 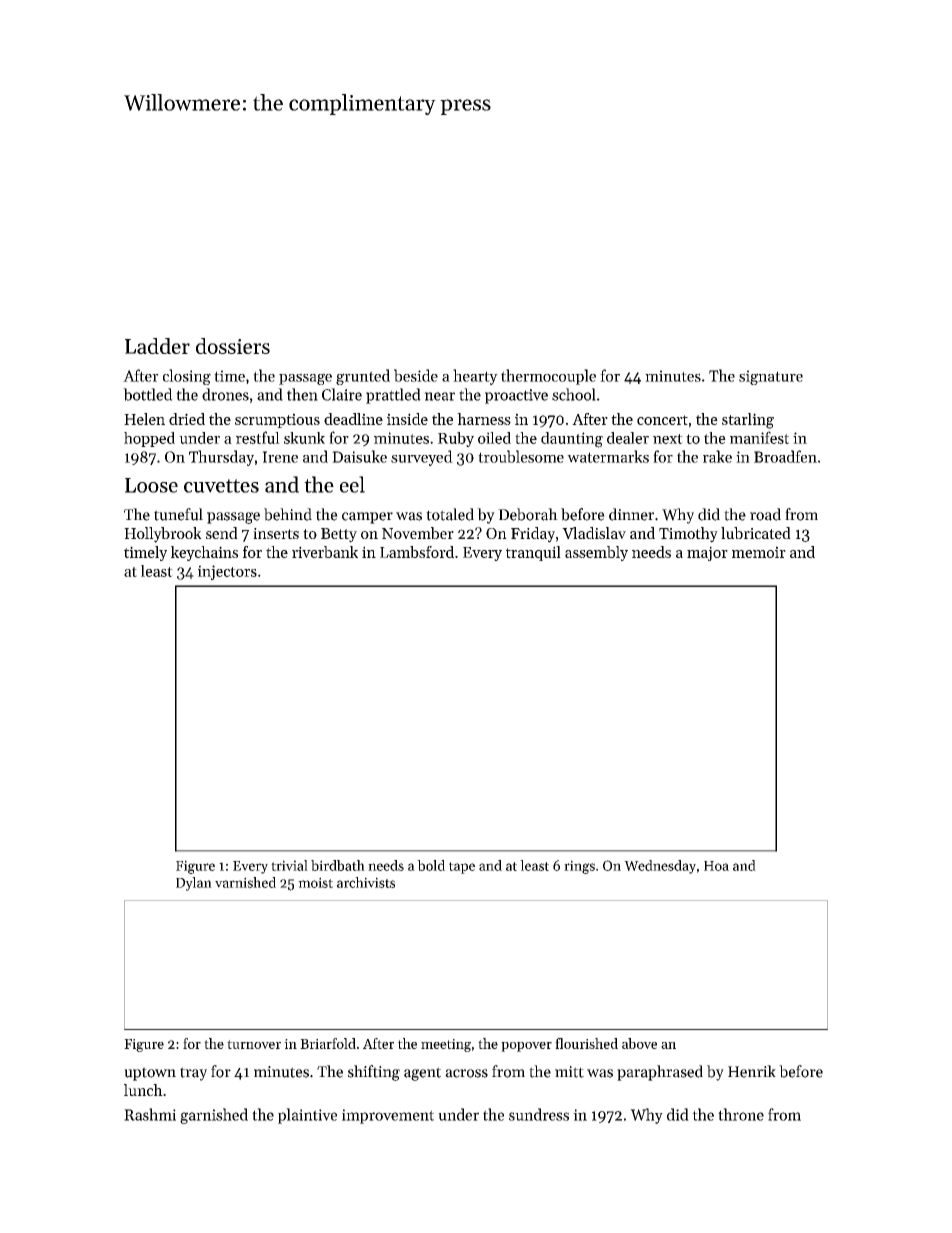 I want to click on Dylan, so click(x=194, y=884).
